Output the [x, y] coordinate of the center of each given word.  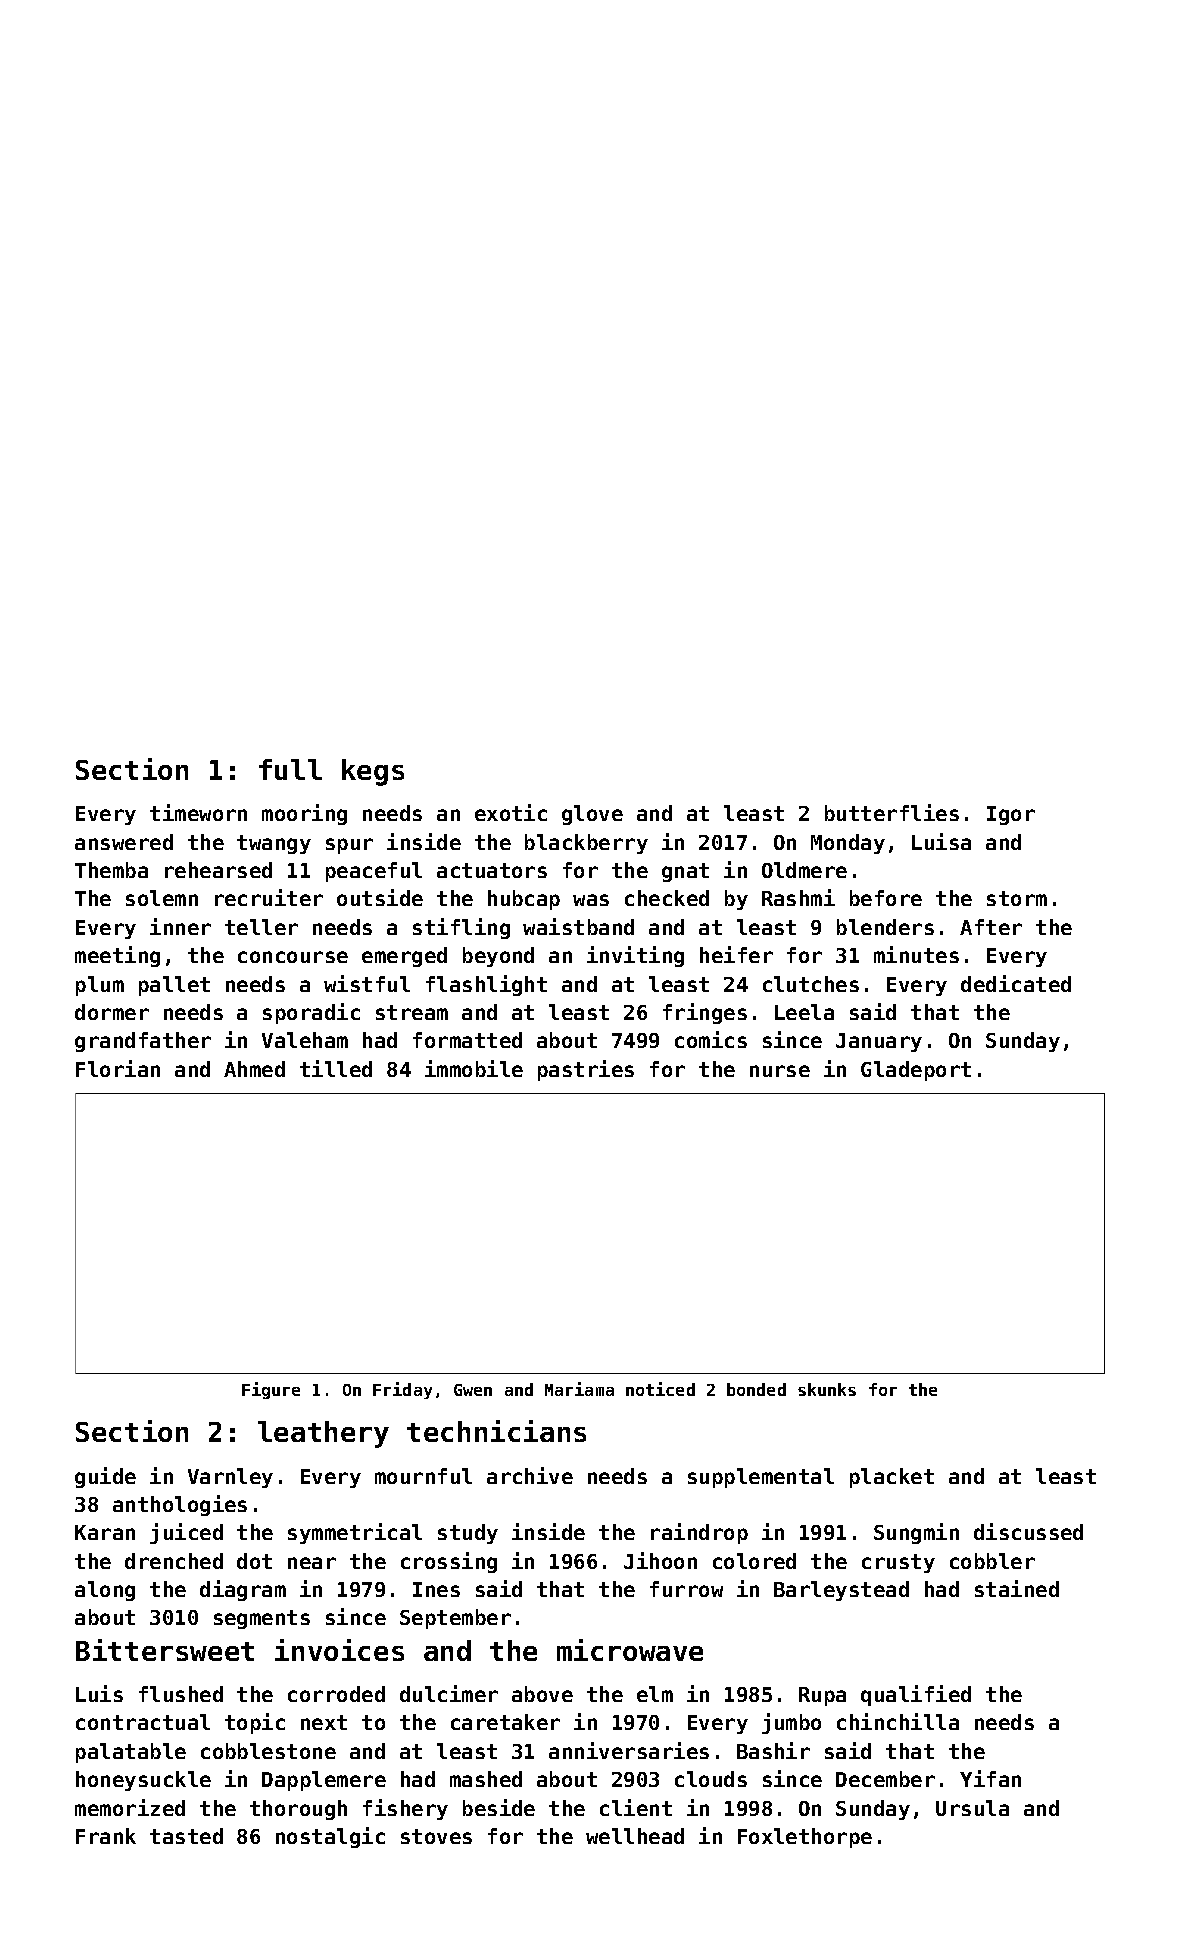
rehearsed [218, 870]
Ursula [972, 1808]
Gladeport [916, 1071]
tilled [336, 1068]
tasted [186, 1836]
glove [592, 815]
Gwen [473, 1390]
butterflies [892, 812]
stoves [436, 1836]
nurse [780, 1071]
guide [105, 1477]
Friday [402, 1390]
